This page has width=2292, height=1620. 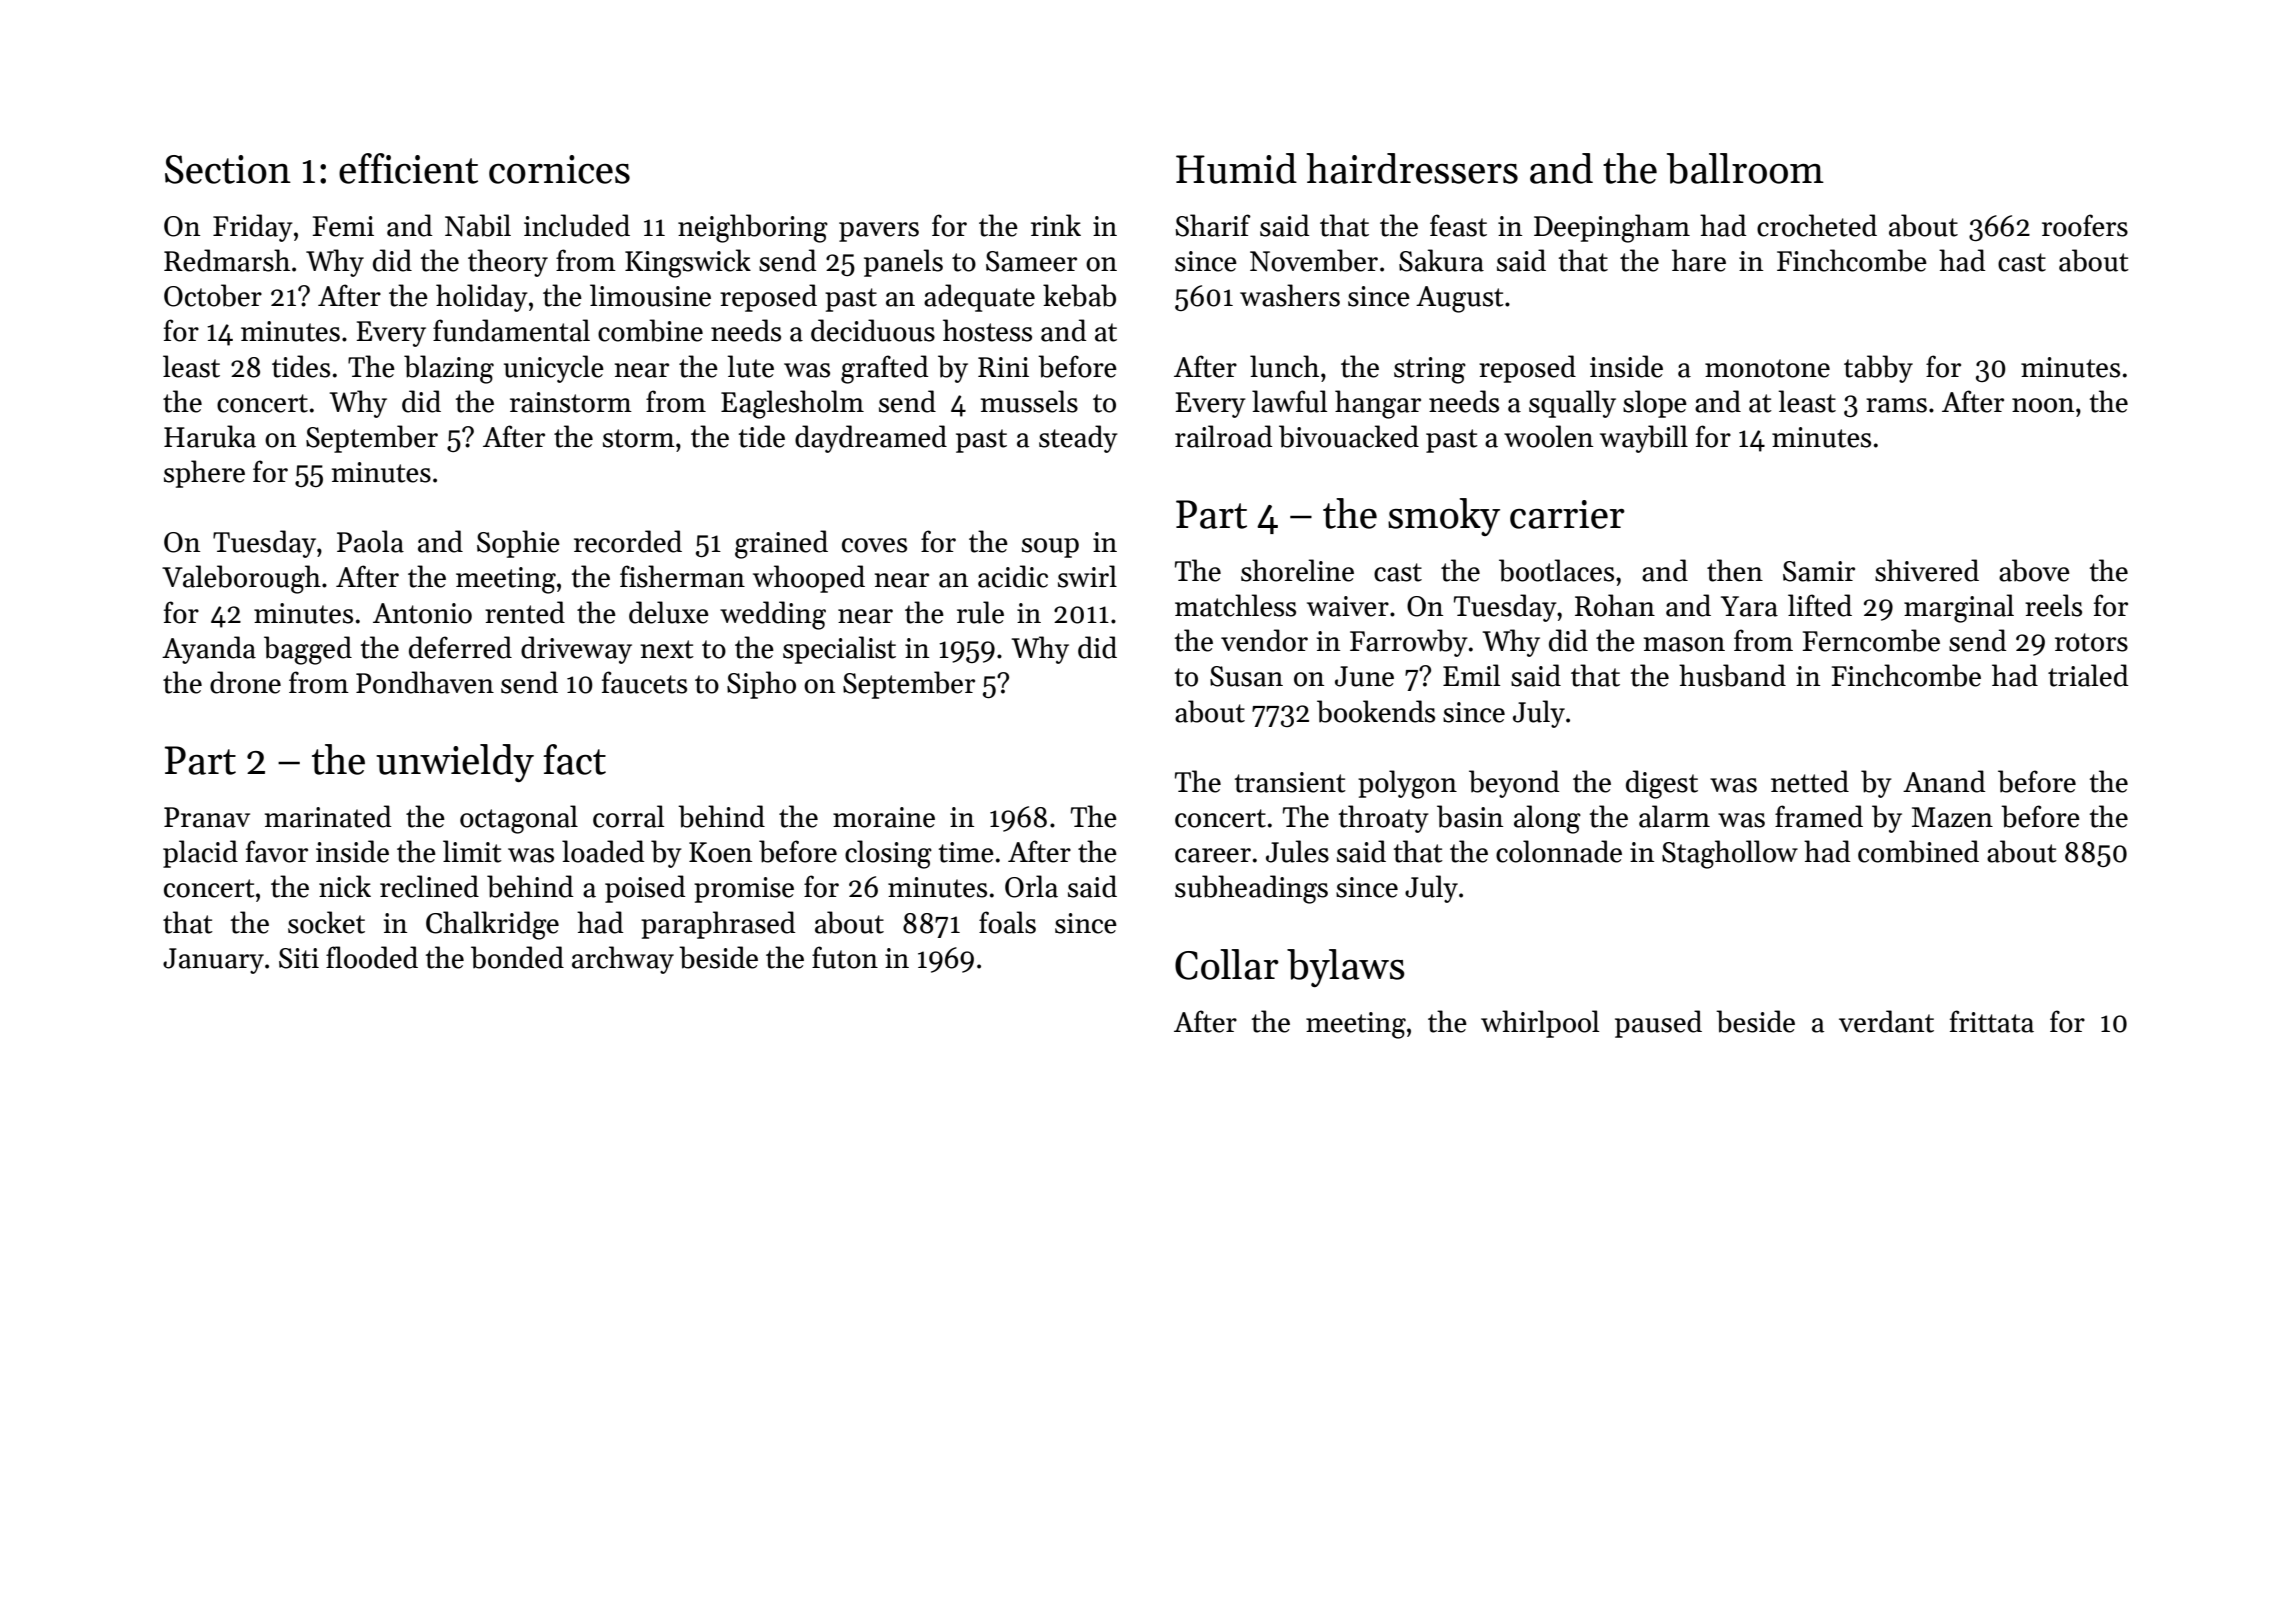 What do you see at coordinates (1246, 676) in the page?
I see `Susan` at bounding box center [1246, 676].
